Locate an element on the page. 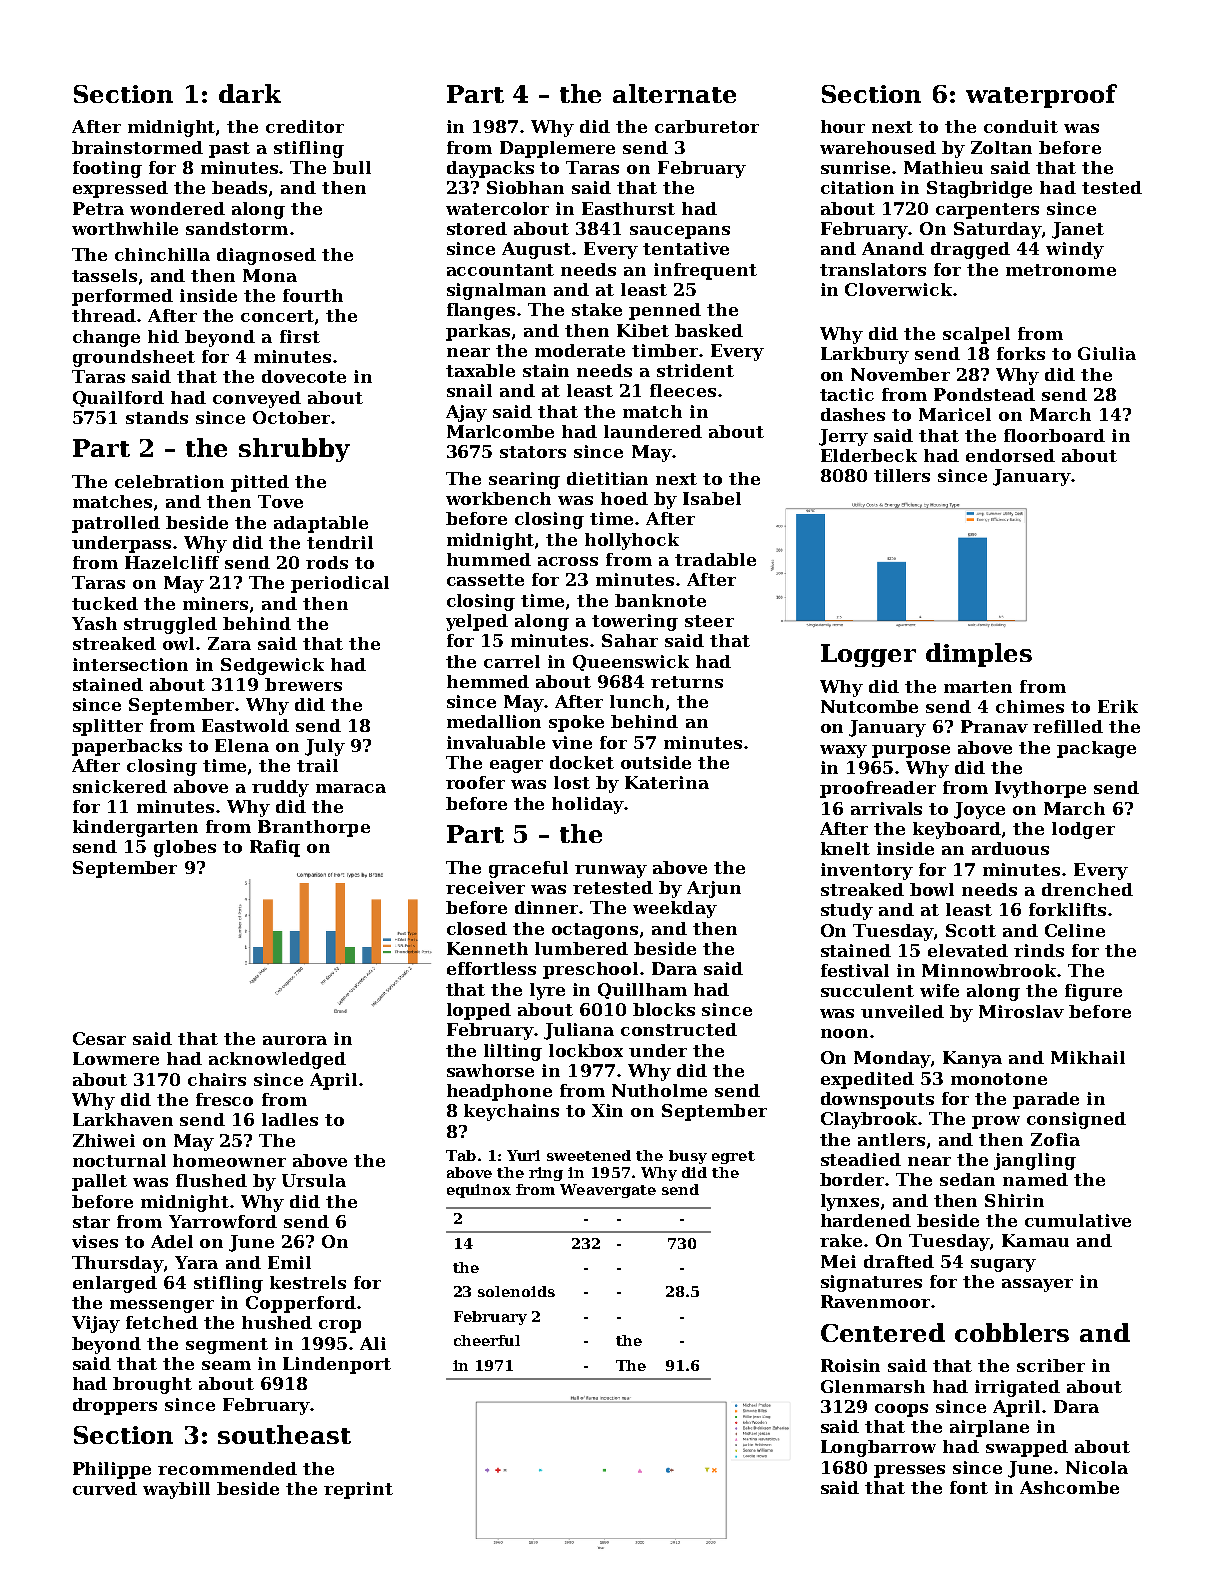 This image has width=1214, height=1571. conduit is located at coordinates (1021, 126).
